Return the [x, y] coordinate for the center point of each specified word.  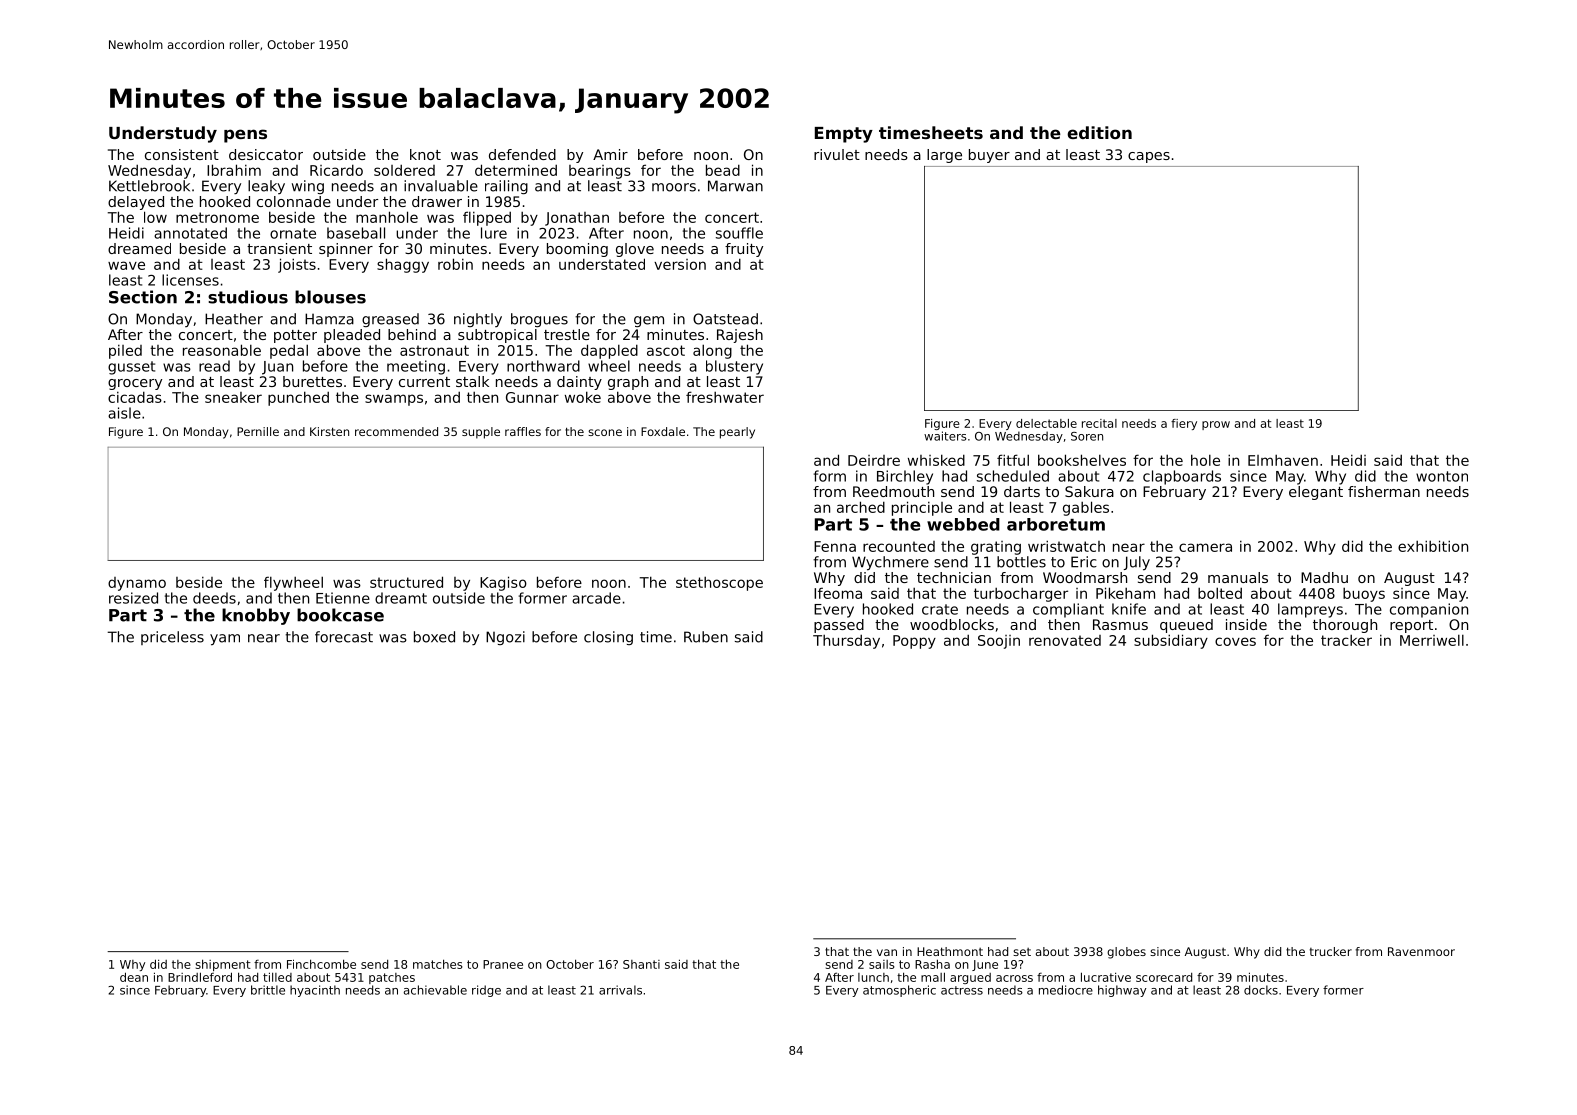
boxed [434, 637]
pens [245, 136]
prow [1216, 425]
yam [225, 640]
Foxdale [663, 431]
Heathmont [950, 951]
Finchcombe [321, 964]
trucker [1331, 951]
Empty [844, 135]
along [712, 351]
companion [1429, 610]
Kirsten [329, 431]
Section [143, 297]
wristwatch [1066, 546]
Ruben [706, 637]
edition [1099, 132]
